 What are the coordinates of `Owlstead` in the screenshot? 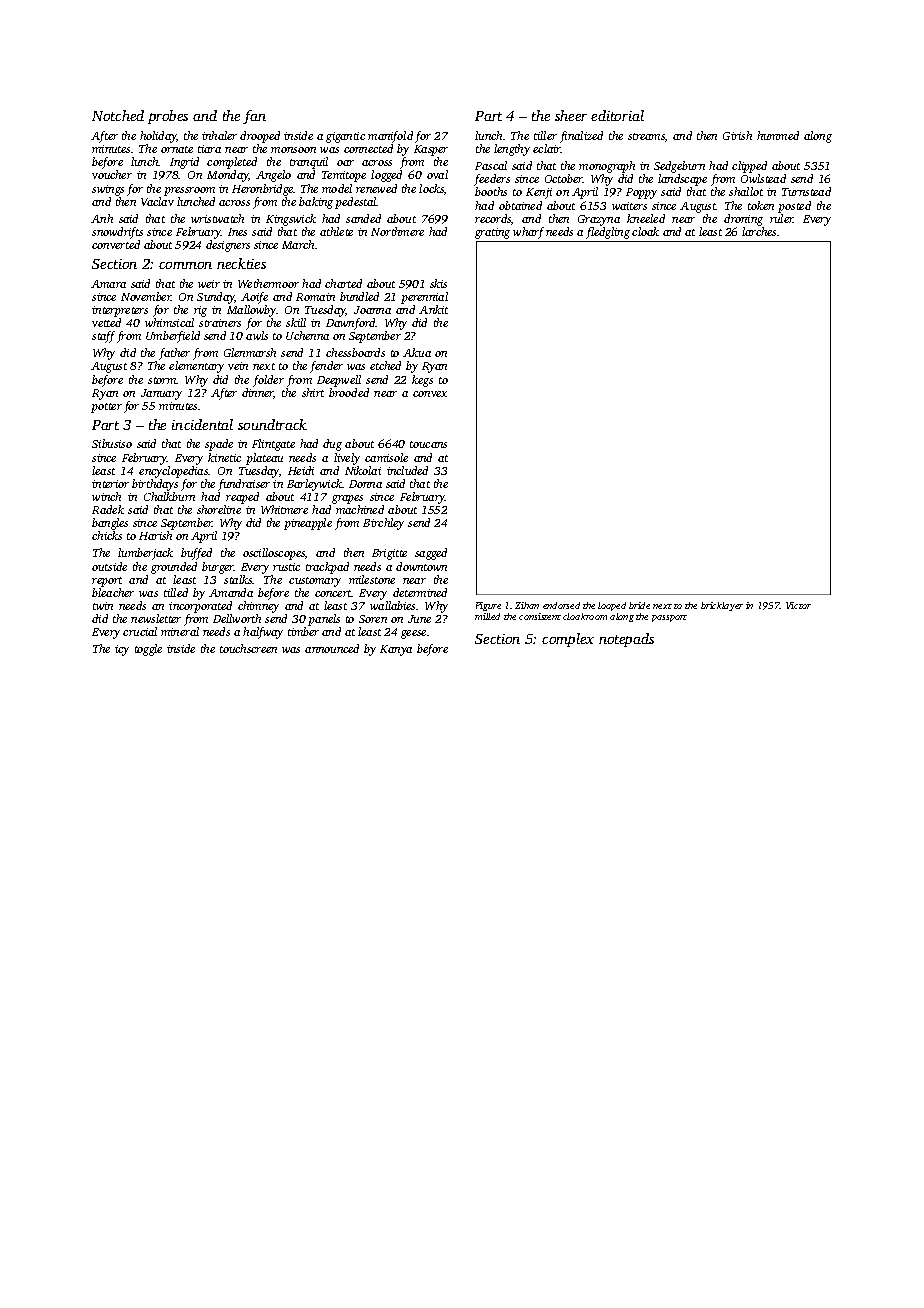 It's located at (763, 178).
